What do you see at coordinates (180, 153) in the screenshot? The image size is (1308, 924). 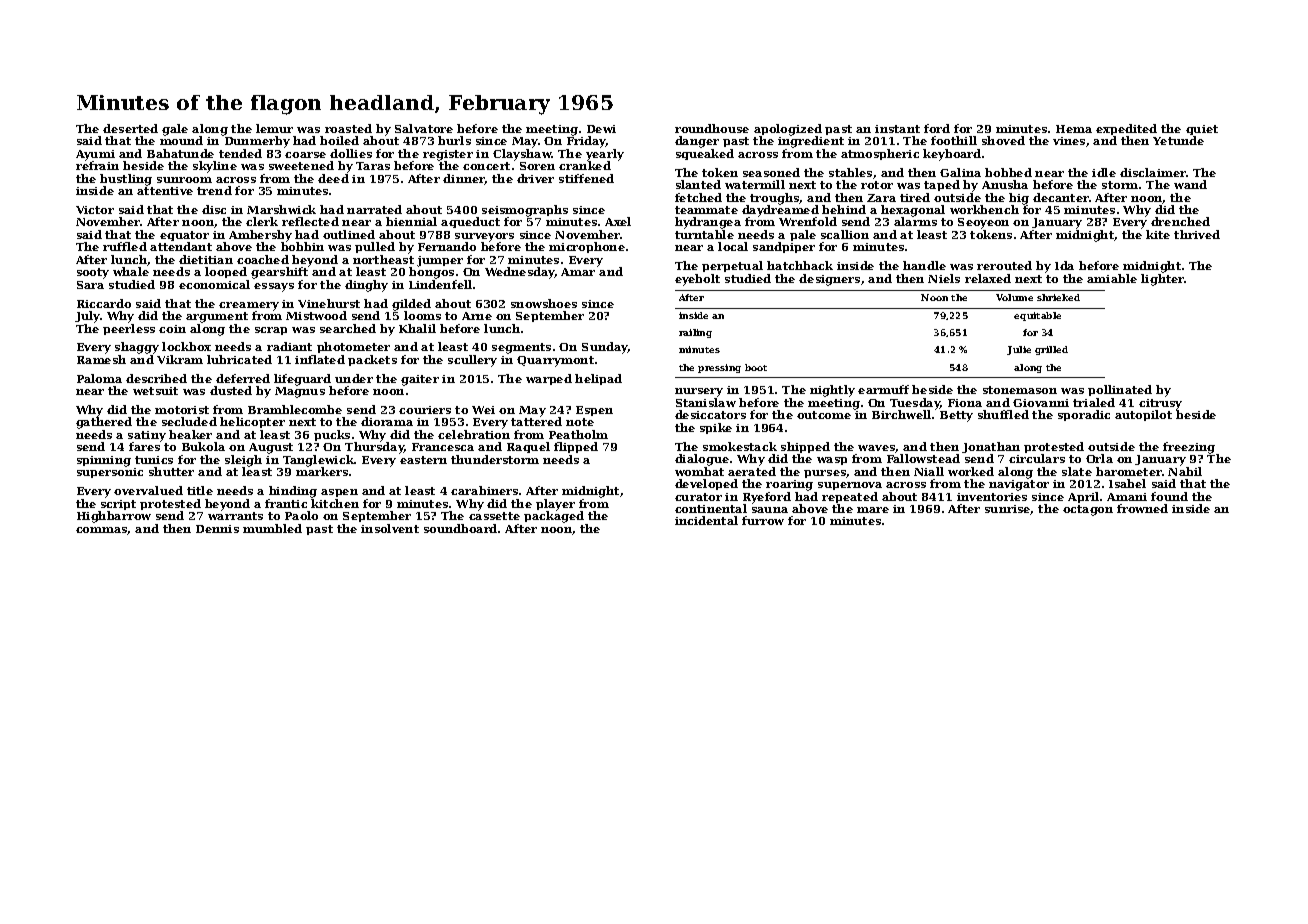 I see `Babatunde` at bounding box center [180, 153].
